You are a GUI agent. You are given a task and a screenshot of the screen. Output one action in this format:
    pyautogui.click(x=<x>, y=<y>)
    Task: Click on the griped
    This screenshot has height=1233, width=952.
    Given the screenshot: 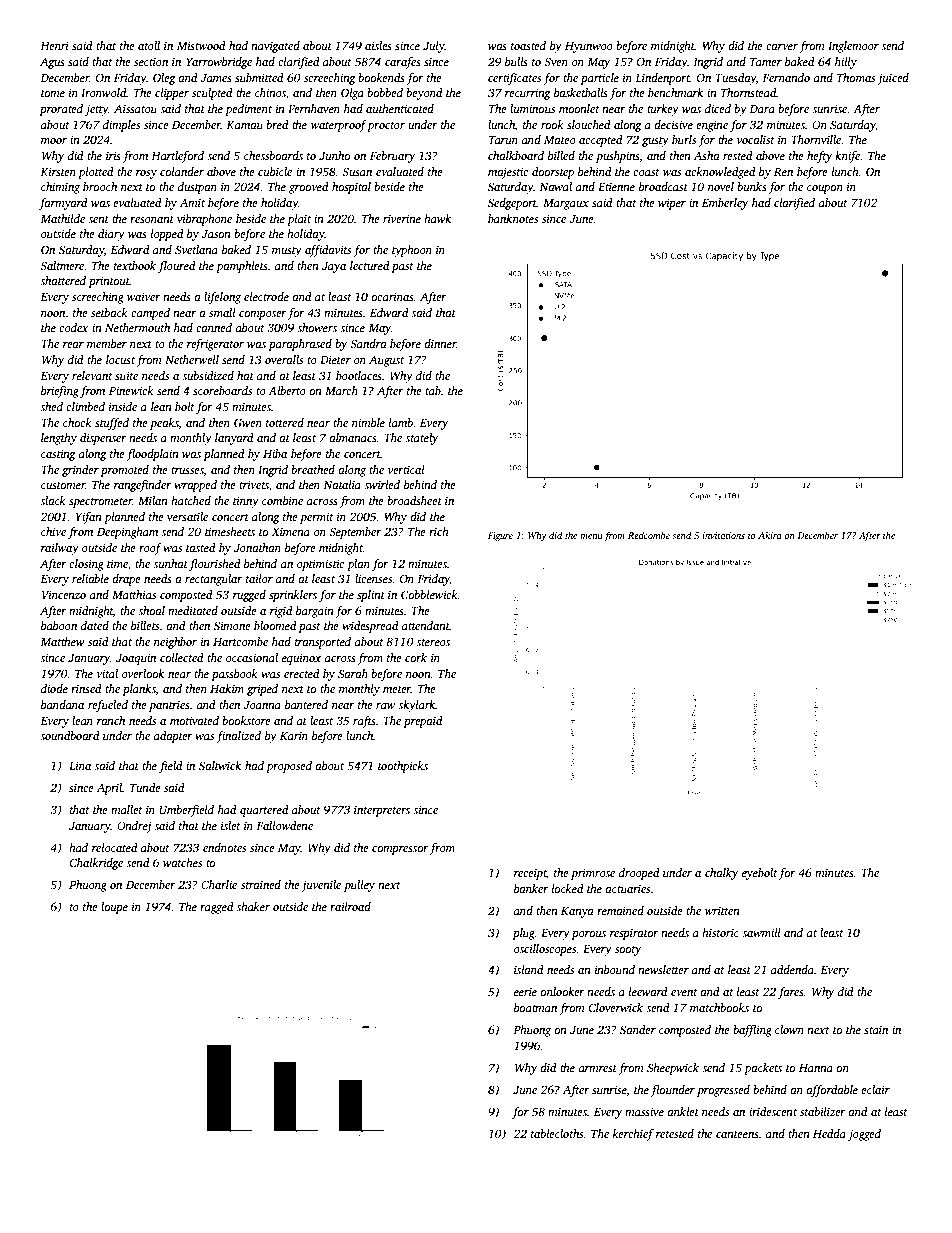 What is the action you would take?
    pyautogui.click(x=262, y=690)
